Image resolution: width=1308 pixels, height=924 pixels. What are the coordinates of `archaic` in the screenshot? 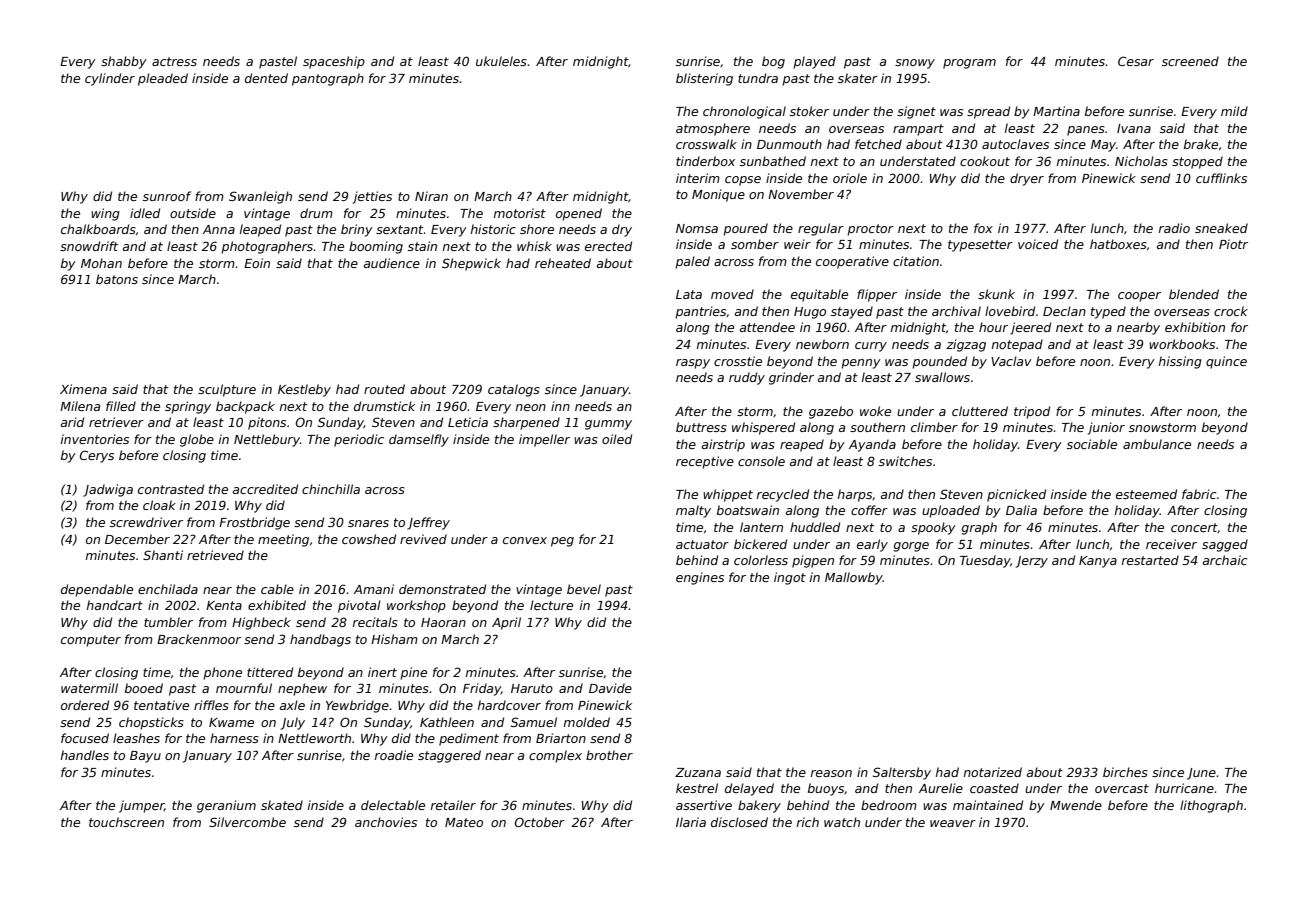 It's located at (1225, 560).
